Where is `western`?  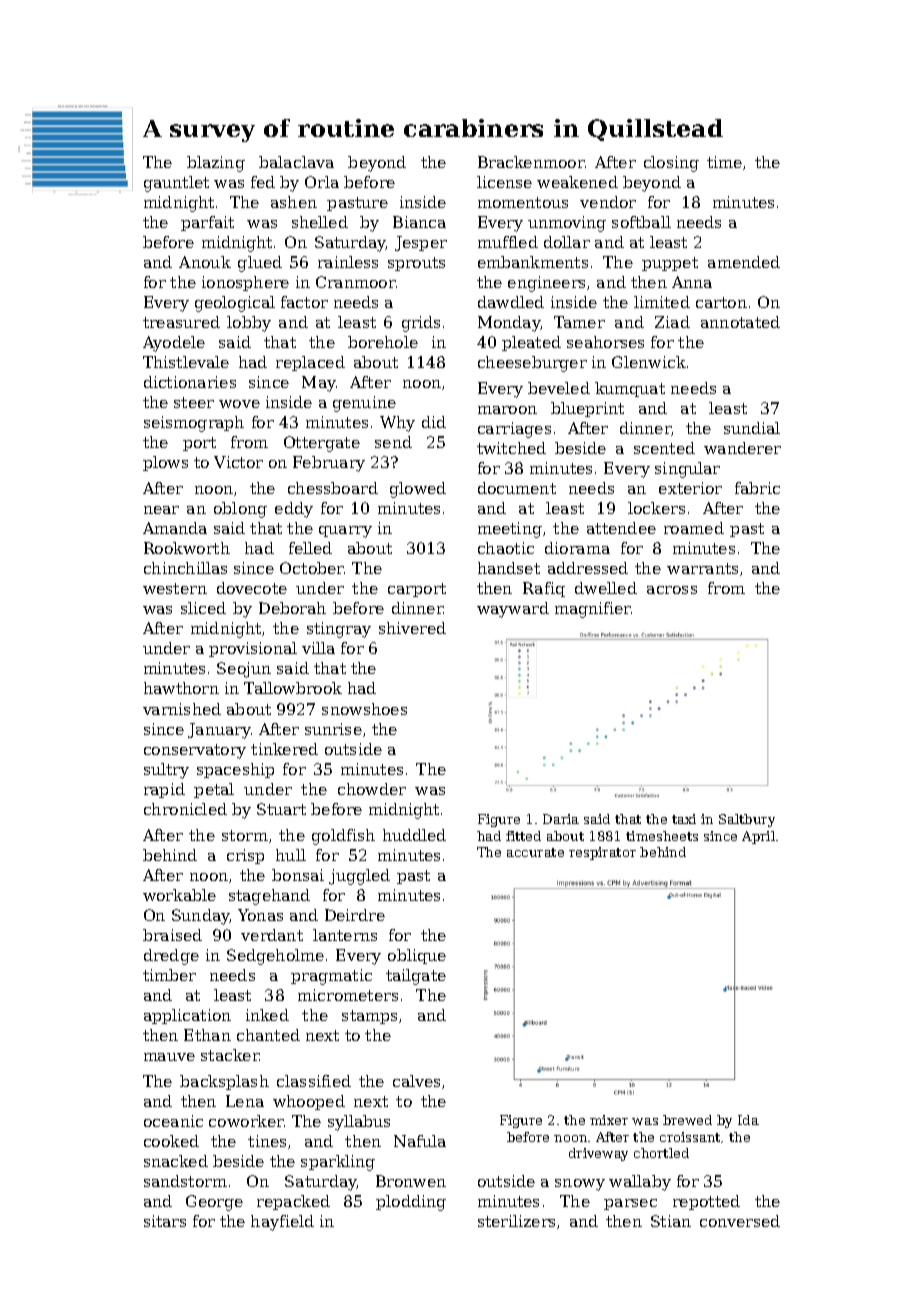 western is located at coordinates (175, 588).
